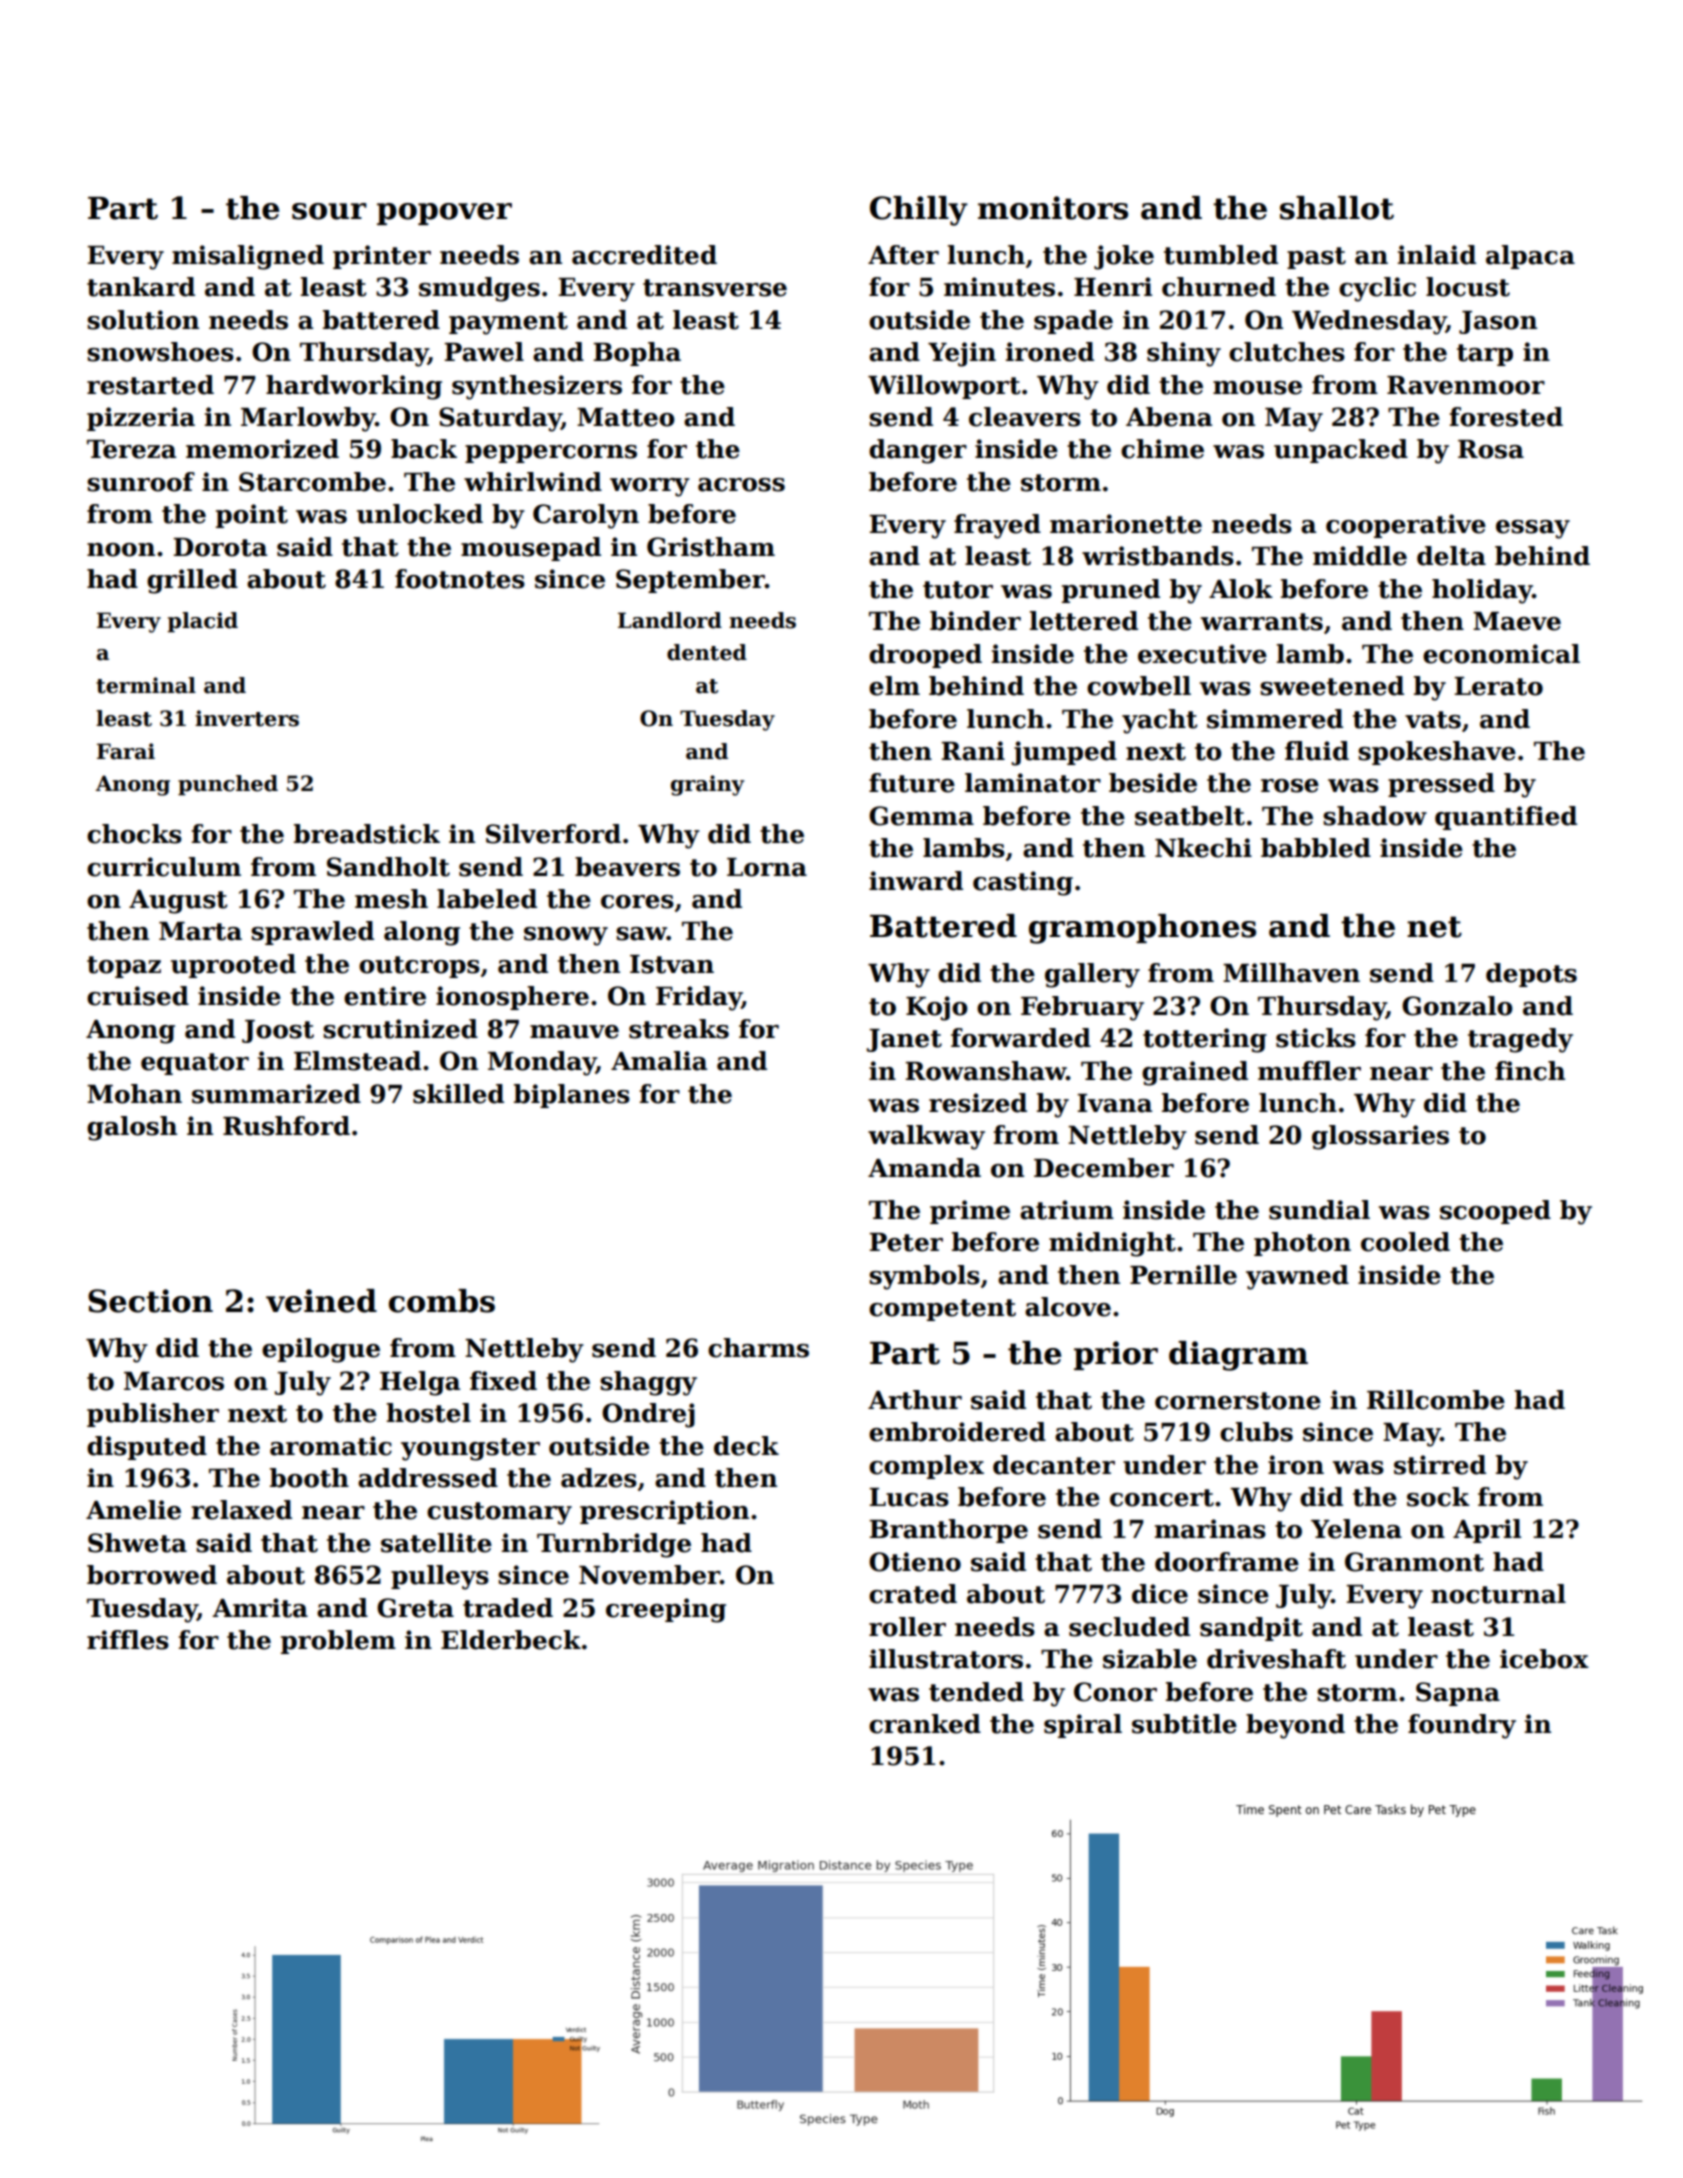 This document has width=1683, height=2178. What do you see at coordinates (1291, 973) in the document?
I see `Millhaven` at bounding box center [1291, 973].
